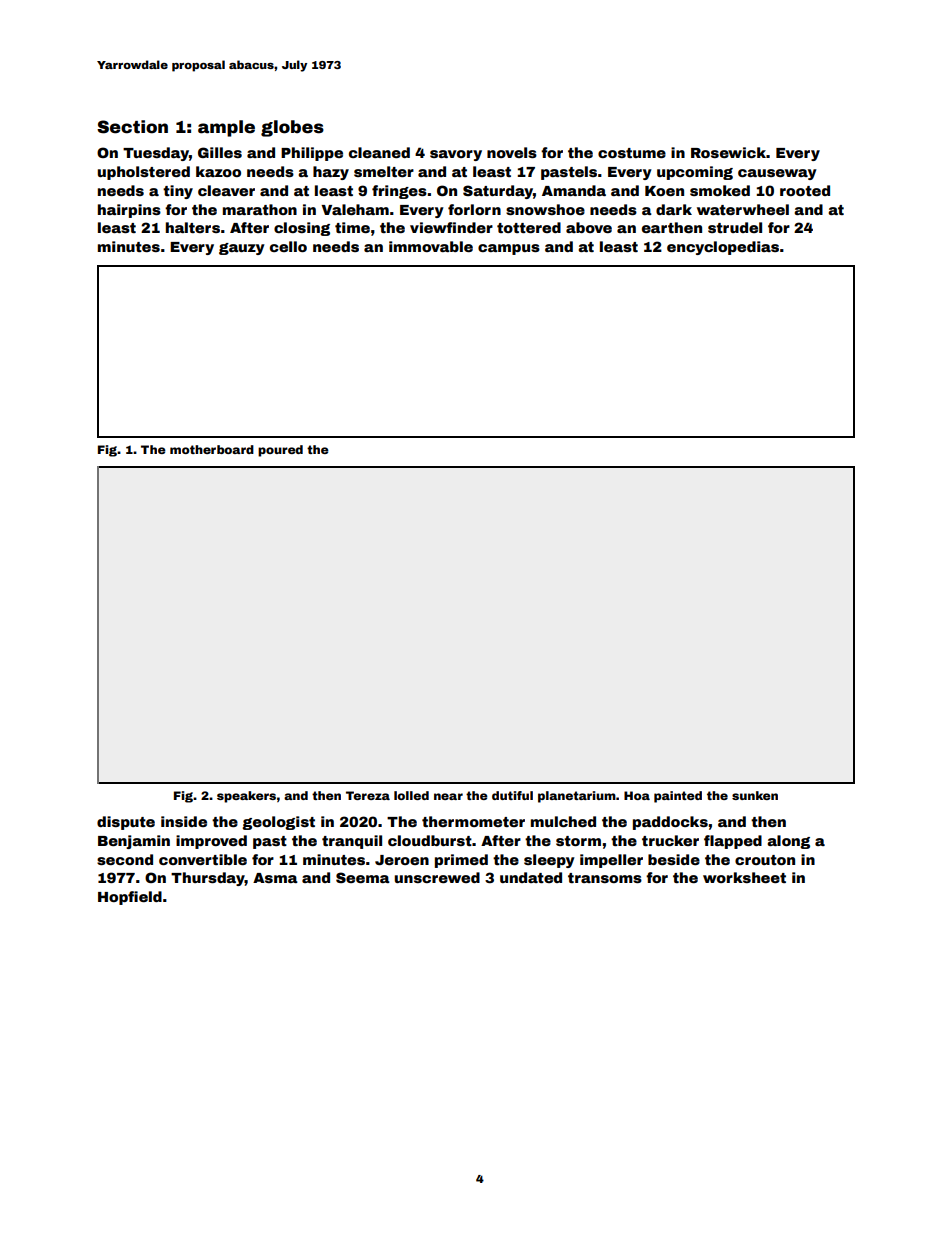 The width and height of the image is (952, 1233). I want to click on Hopfield, so click(130, 898).
